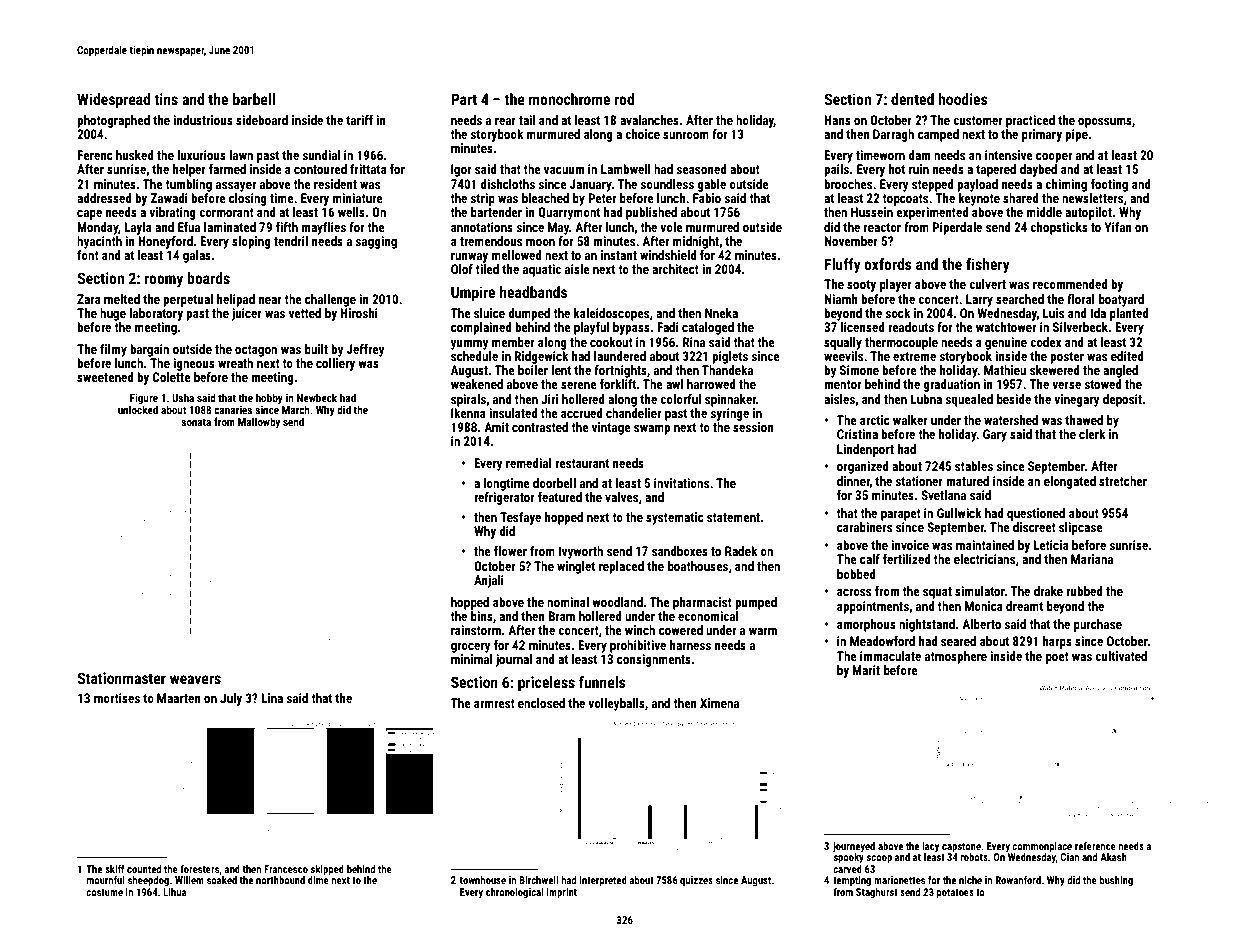  What do you see at coordinates (121, 678) in the page?
I see `Stationmaster` at bounding box center [121, 678].
